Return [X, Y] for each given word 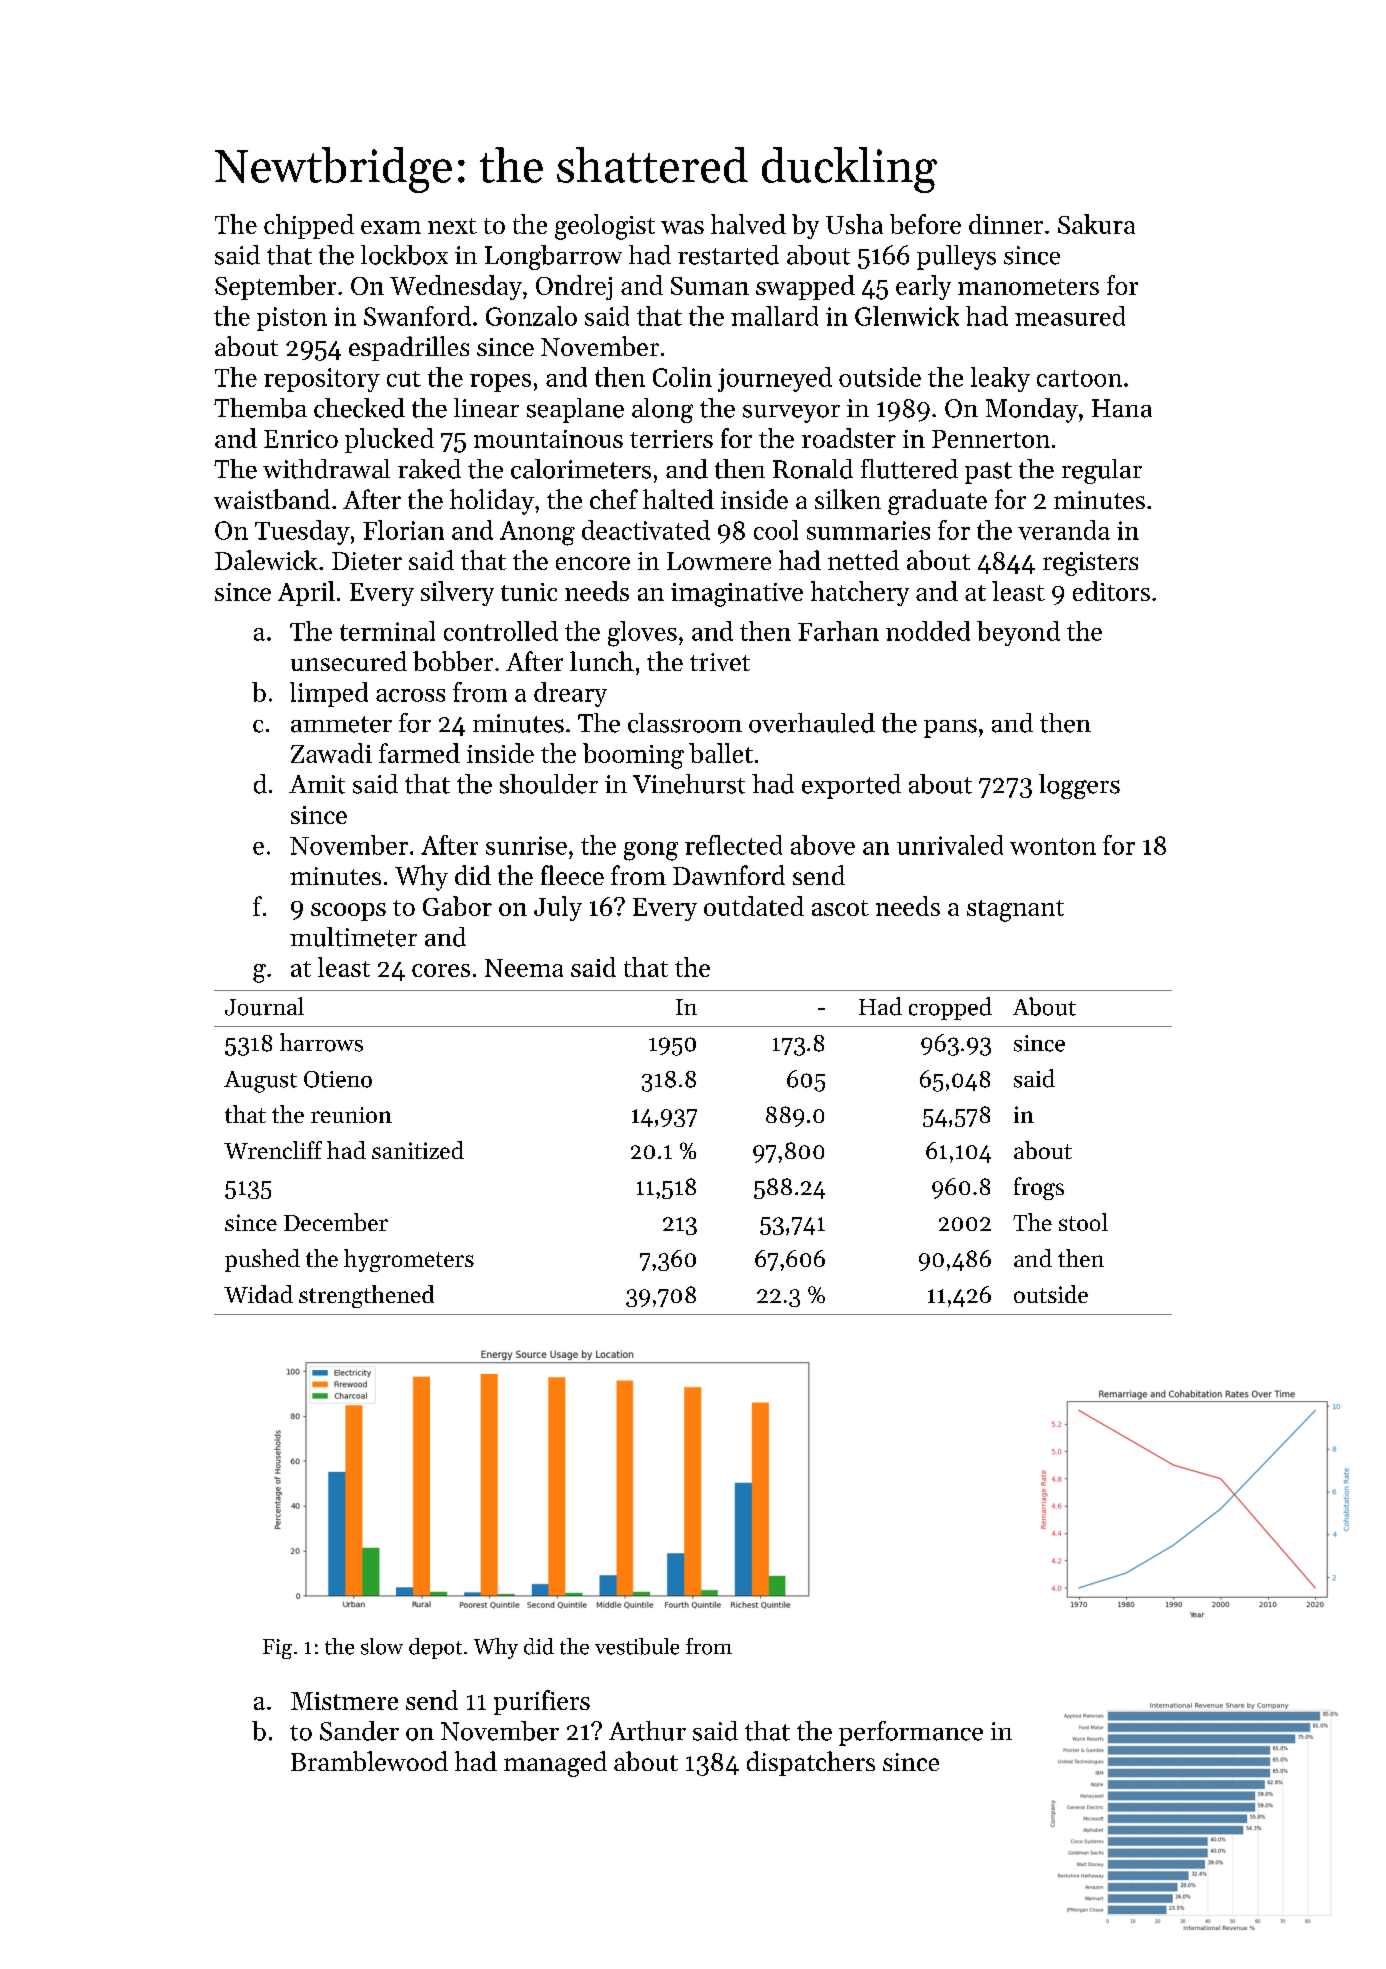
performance [911, 1733]
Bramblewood [369, 1761]
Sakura [1096, 224]
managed [555, 1764]
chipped [309, 226]
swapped [805, 287]
